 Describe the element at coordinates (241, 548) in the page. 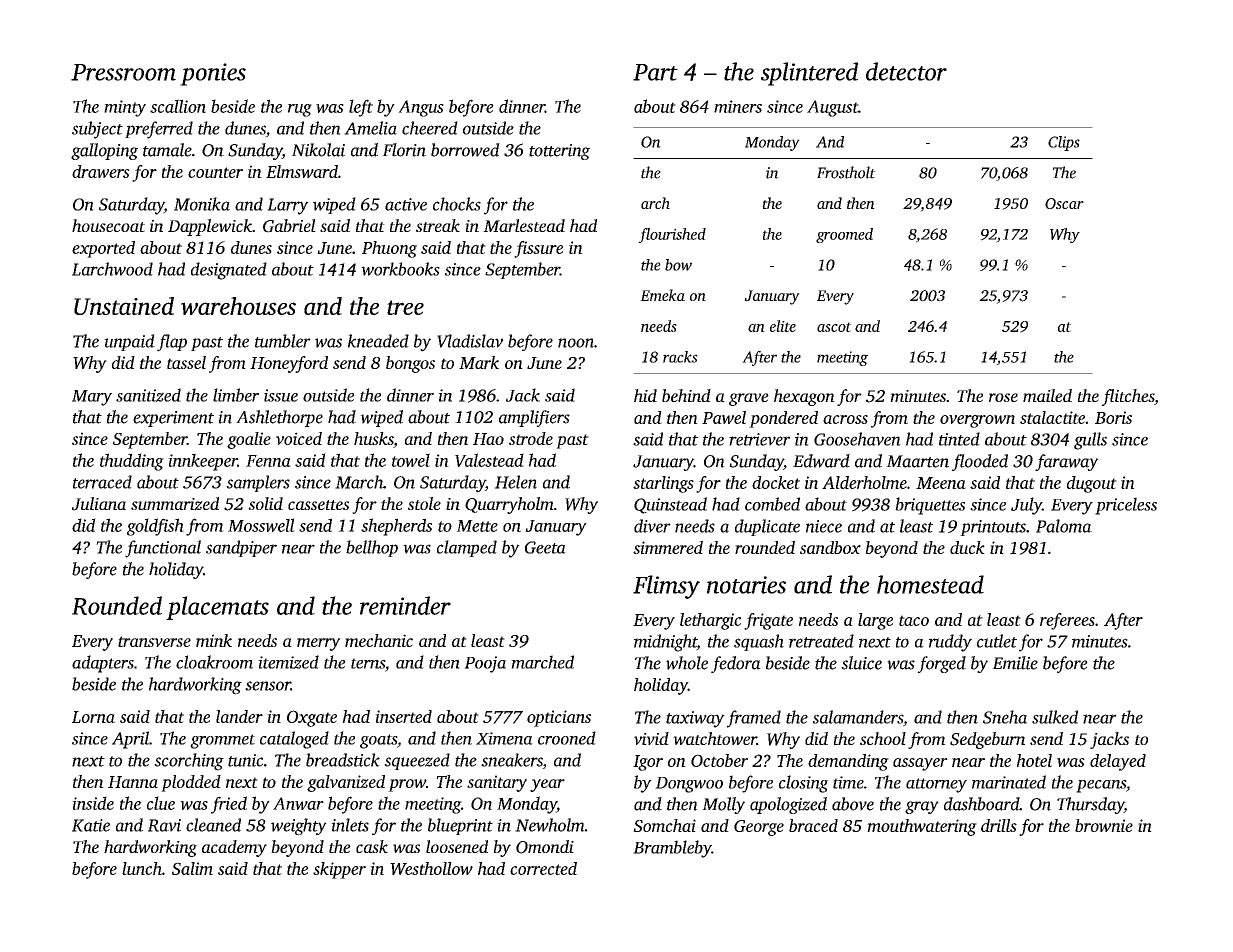

I see `sandpiper` at that location.
